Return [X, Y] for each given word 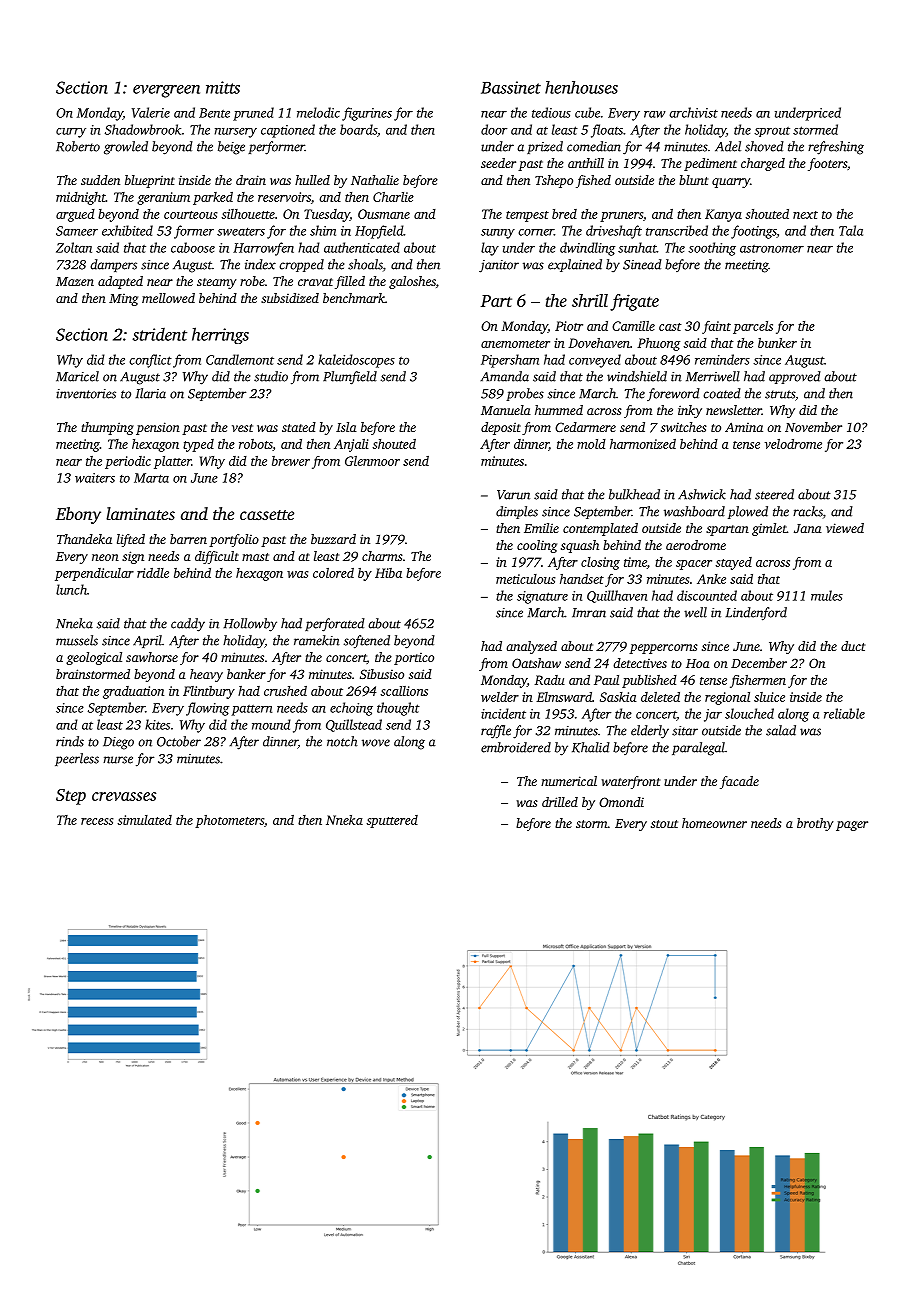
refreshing [836, 148]
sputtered [392, 821]
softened [367, 642]
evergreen [166, 91]
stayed [734, 563]
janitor [499, 266]
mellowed [168, 298]
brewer [291, 461]
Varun [513, 495]
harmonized [643, 444]
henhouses [581, 87]
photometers [229, 821]
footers [827, 164]
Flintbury [209, 692]
